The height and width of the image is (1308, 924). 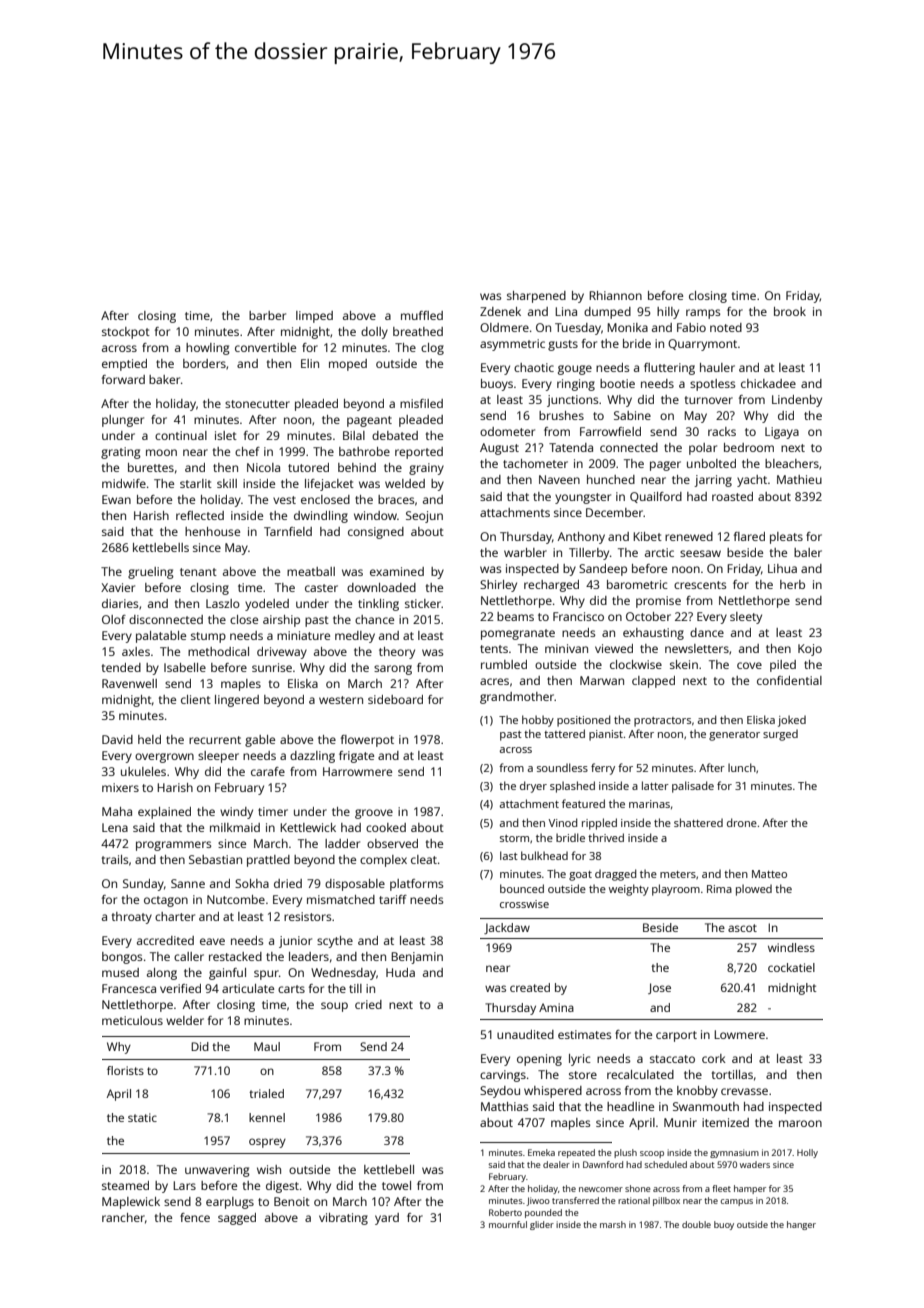 I want to click on gainful, so click(x=227, y=974).
